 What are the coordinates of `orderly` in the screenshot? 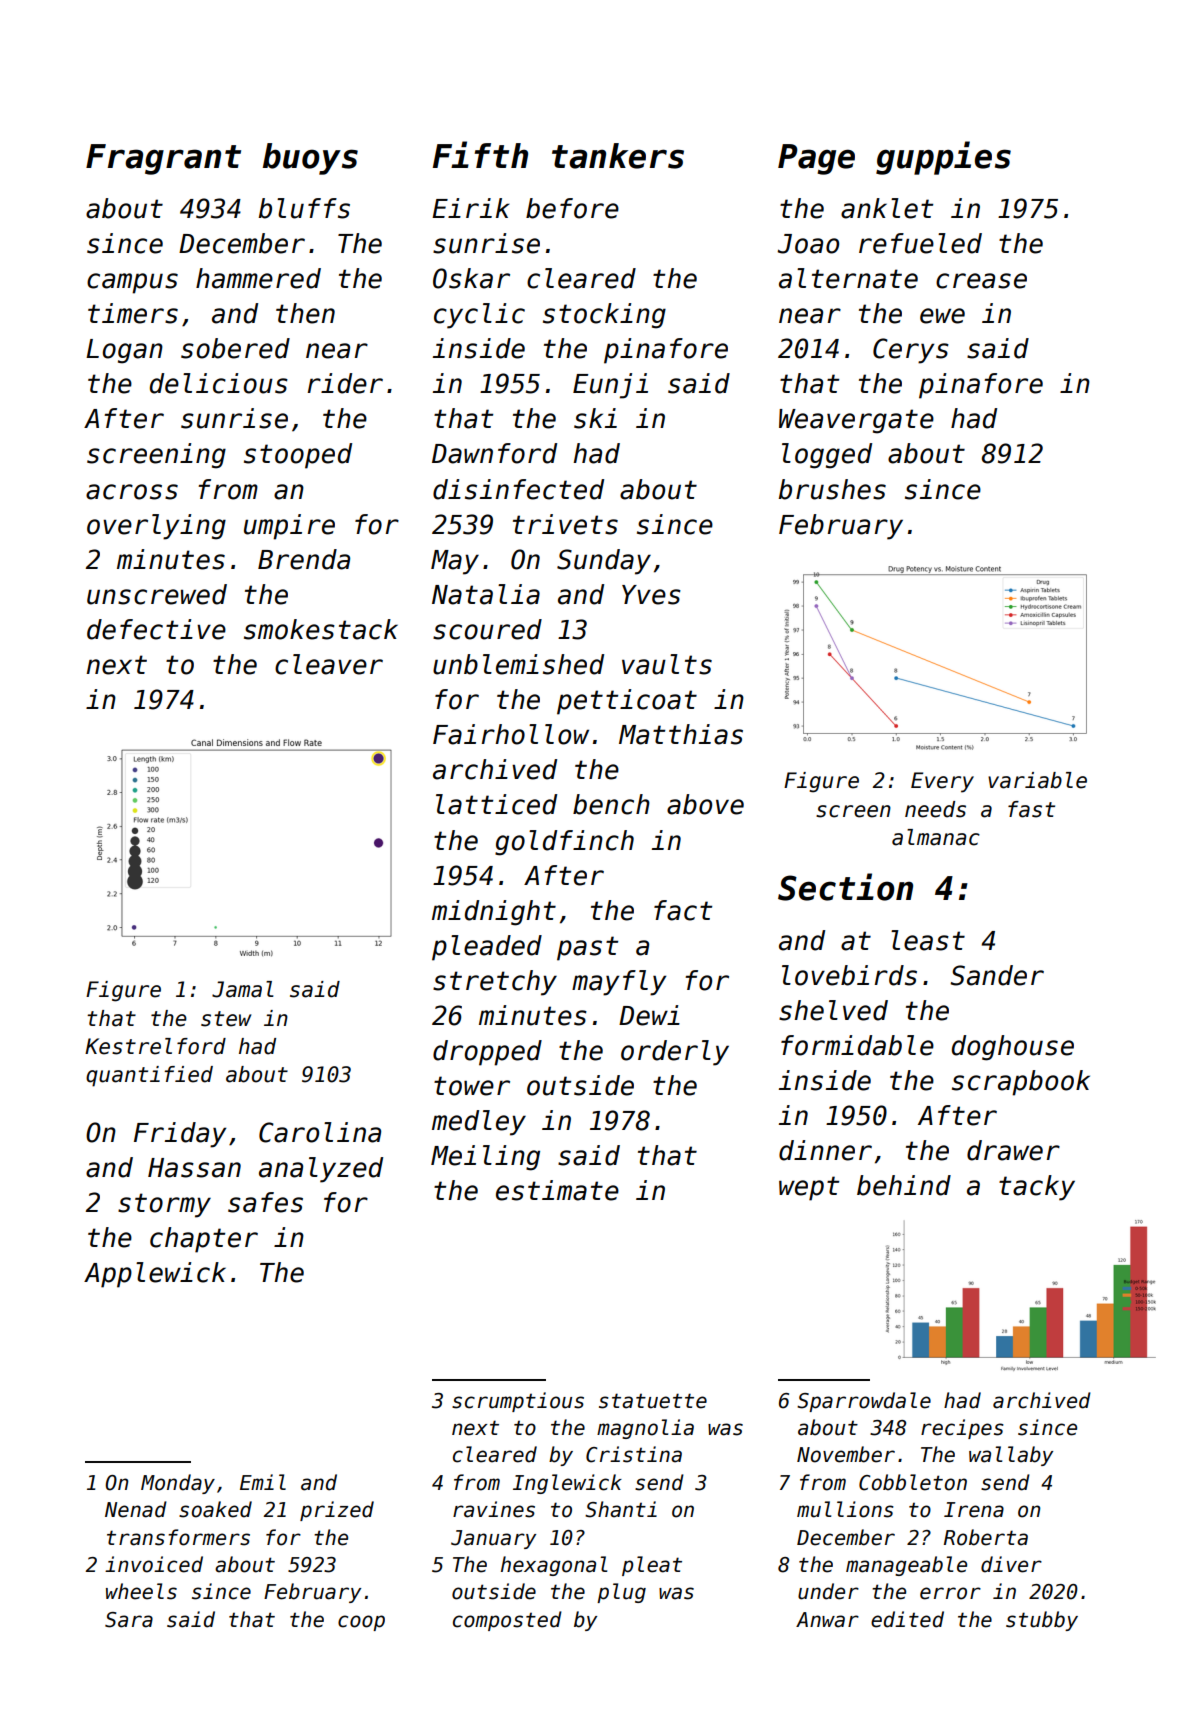 It's located at (675, 1053).
